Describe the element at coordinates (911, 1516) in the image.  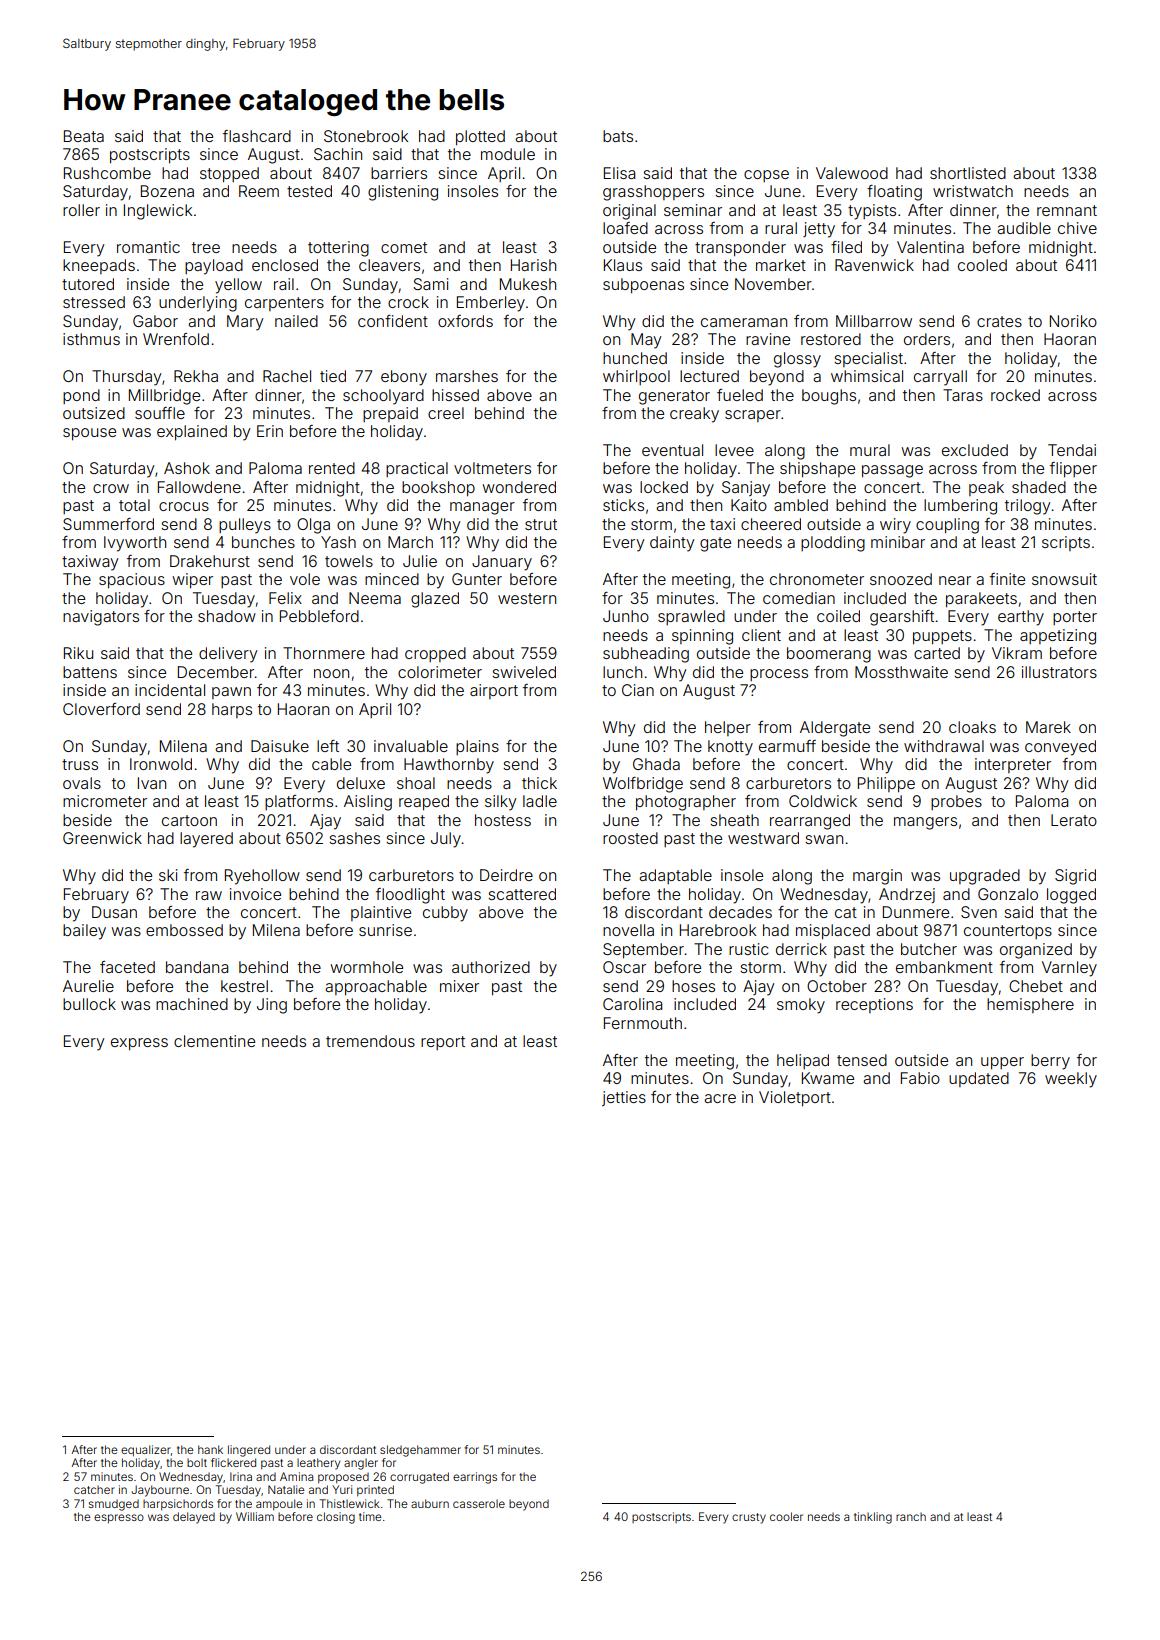
I see `ranch` at that location.
